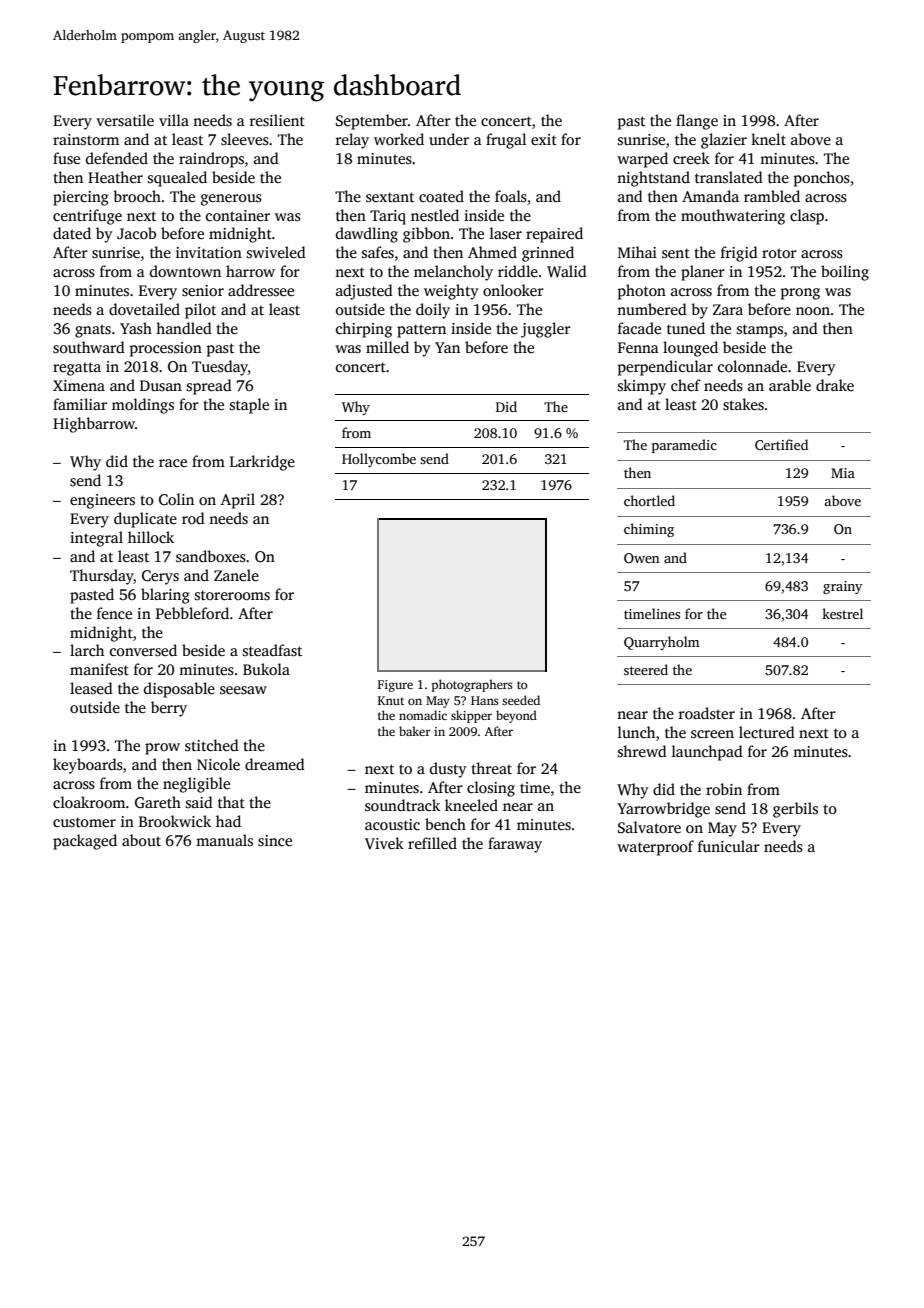 The image size is (924, 1308). Describe the element at coordinates (395, 686) in the screenshot. I see `Figure` at that location.
